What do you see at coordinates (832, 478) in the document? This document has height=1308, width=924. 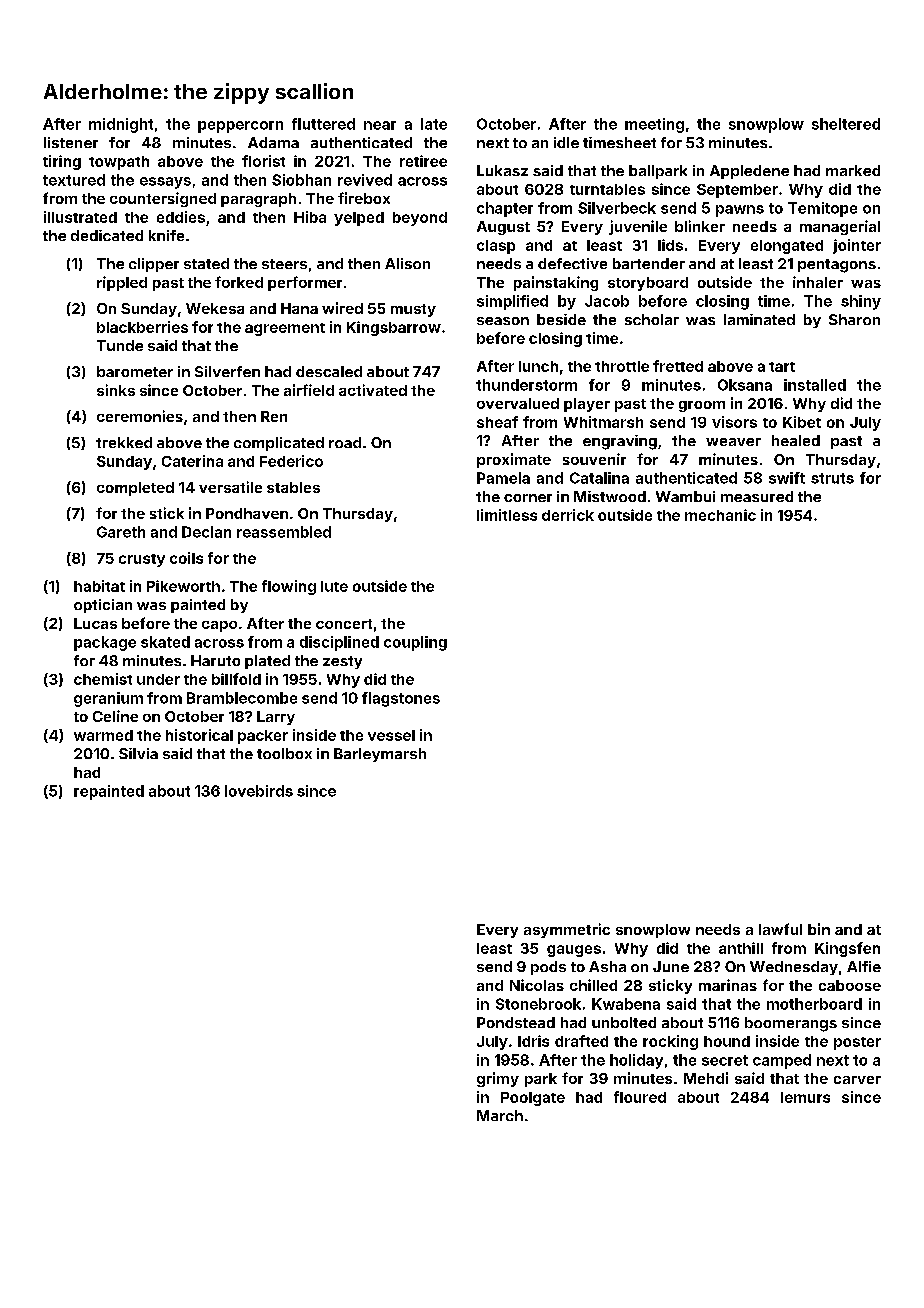 I see `struts` at bounding box center [832, 478].
